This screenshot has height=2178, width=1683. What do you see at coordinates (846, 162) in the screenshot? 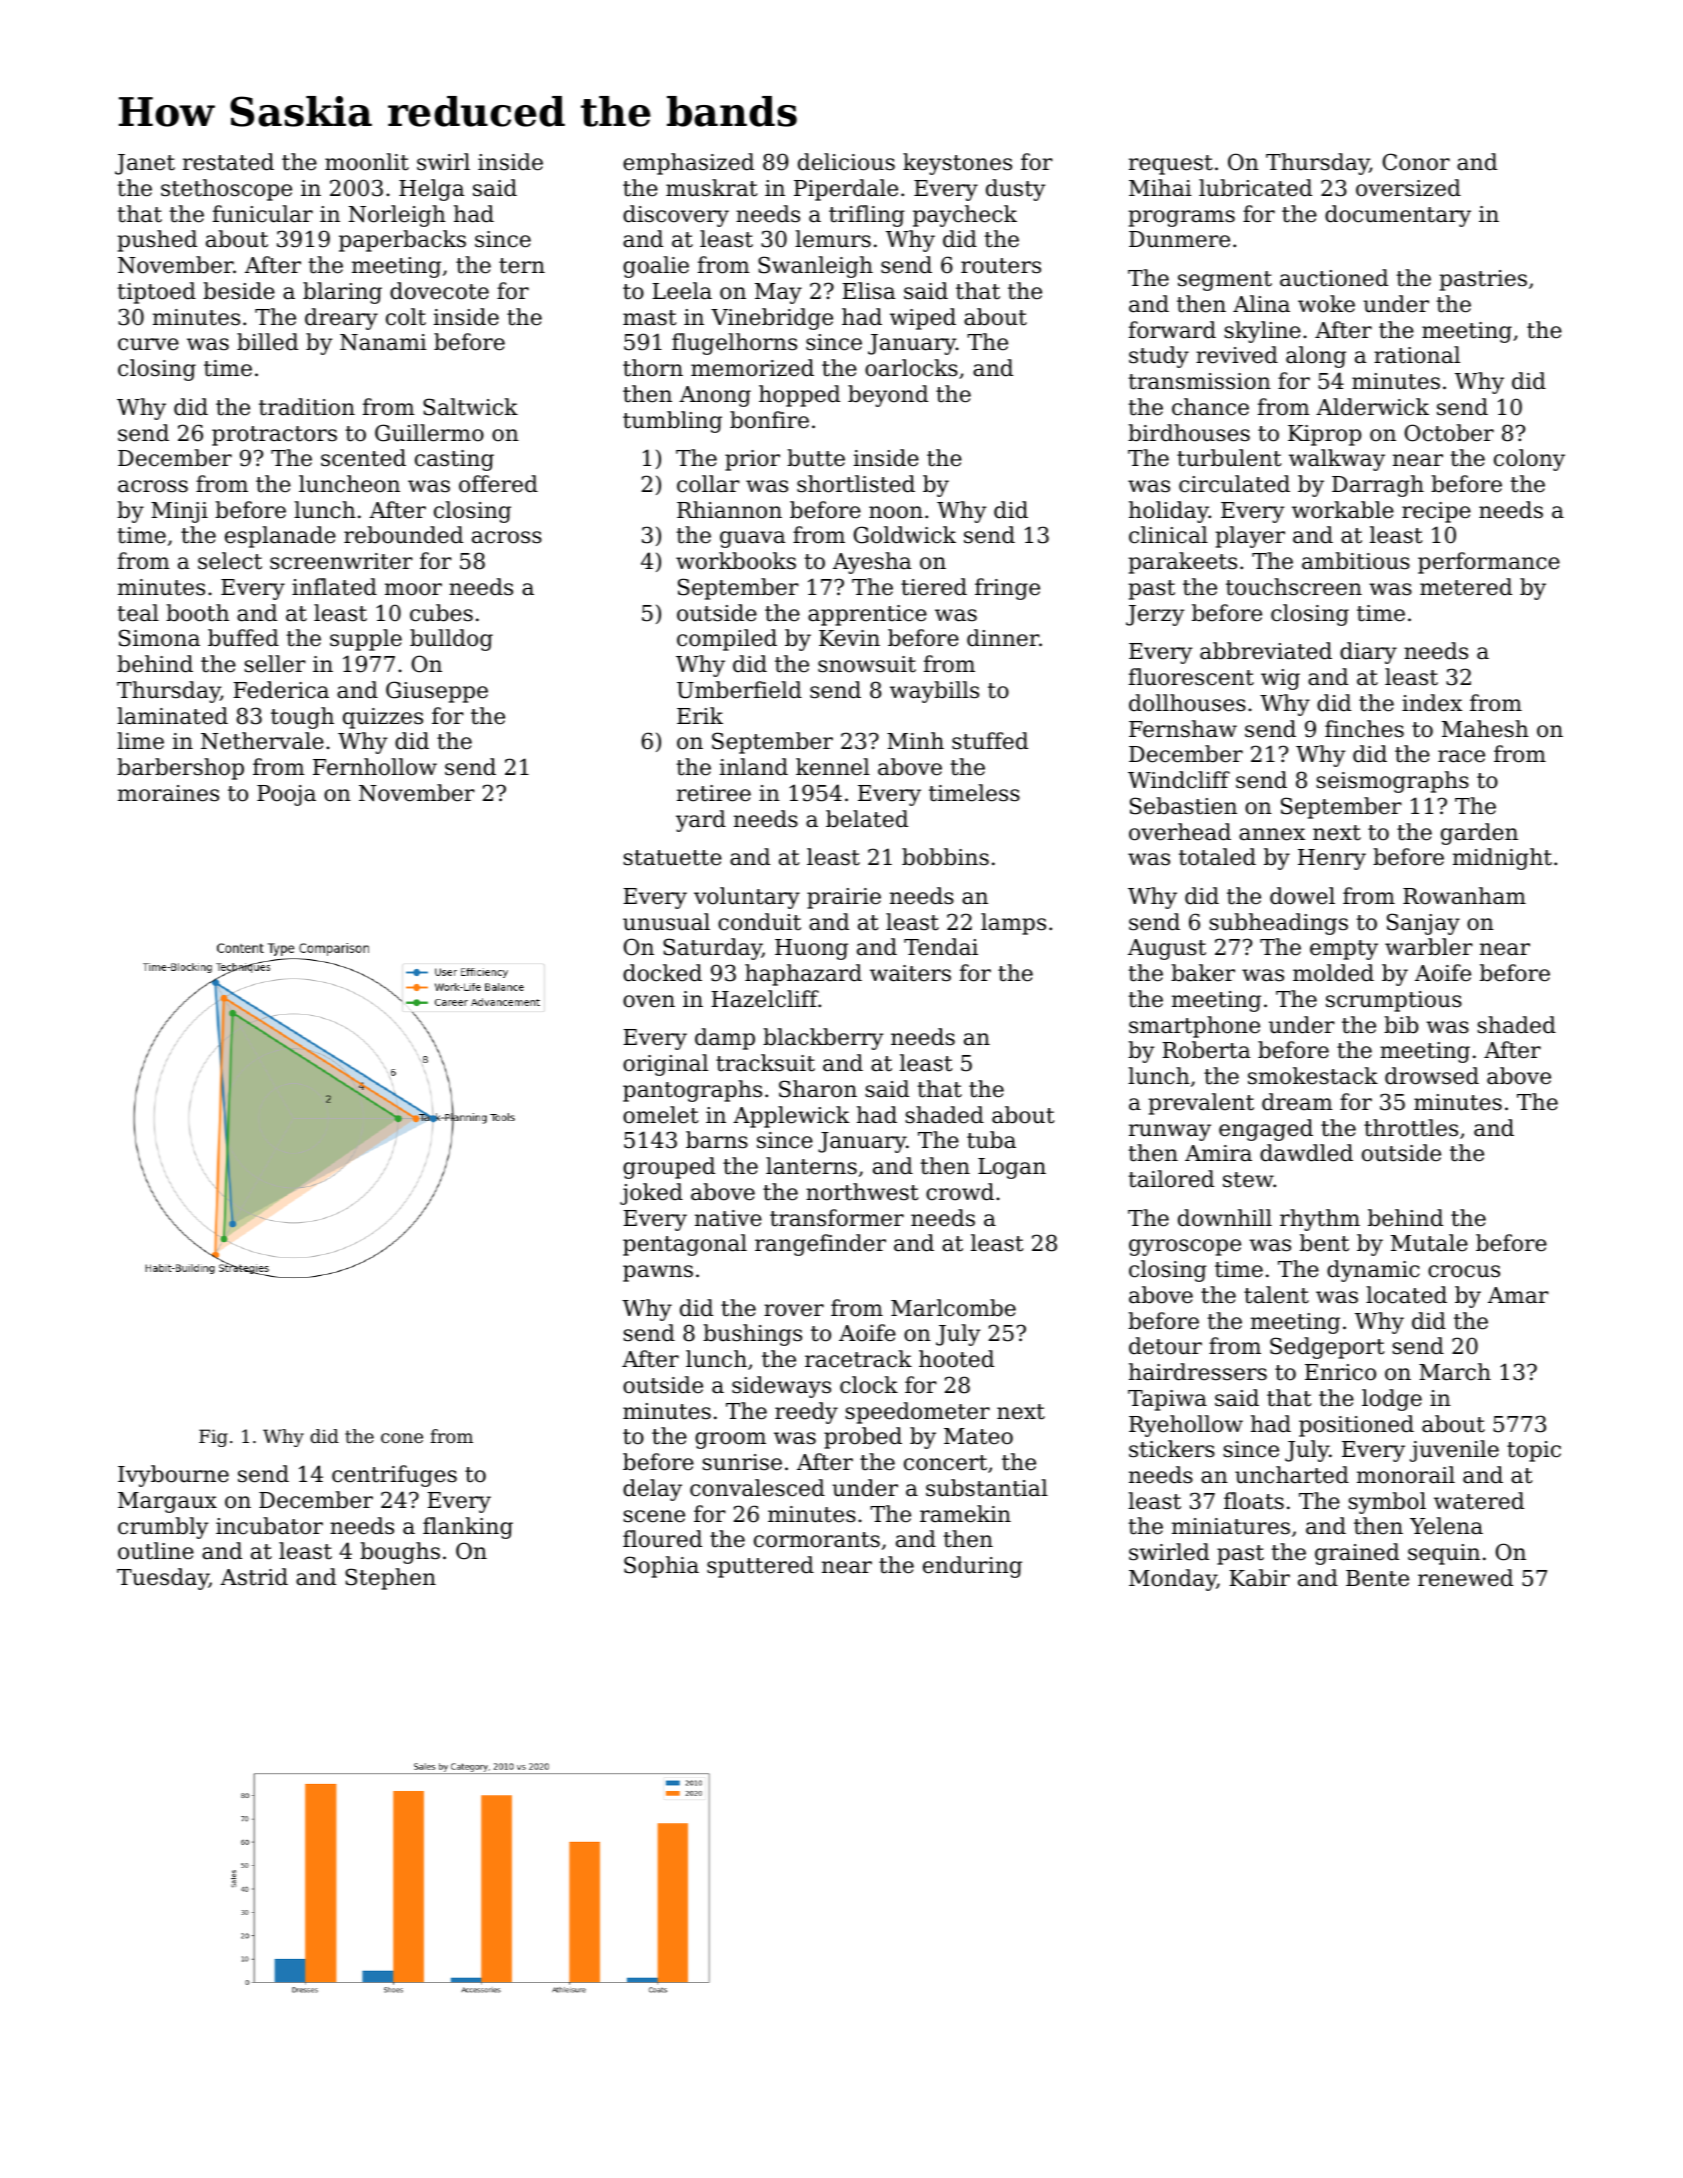
I see `delicious` at bounding box center [846, 162].
